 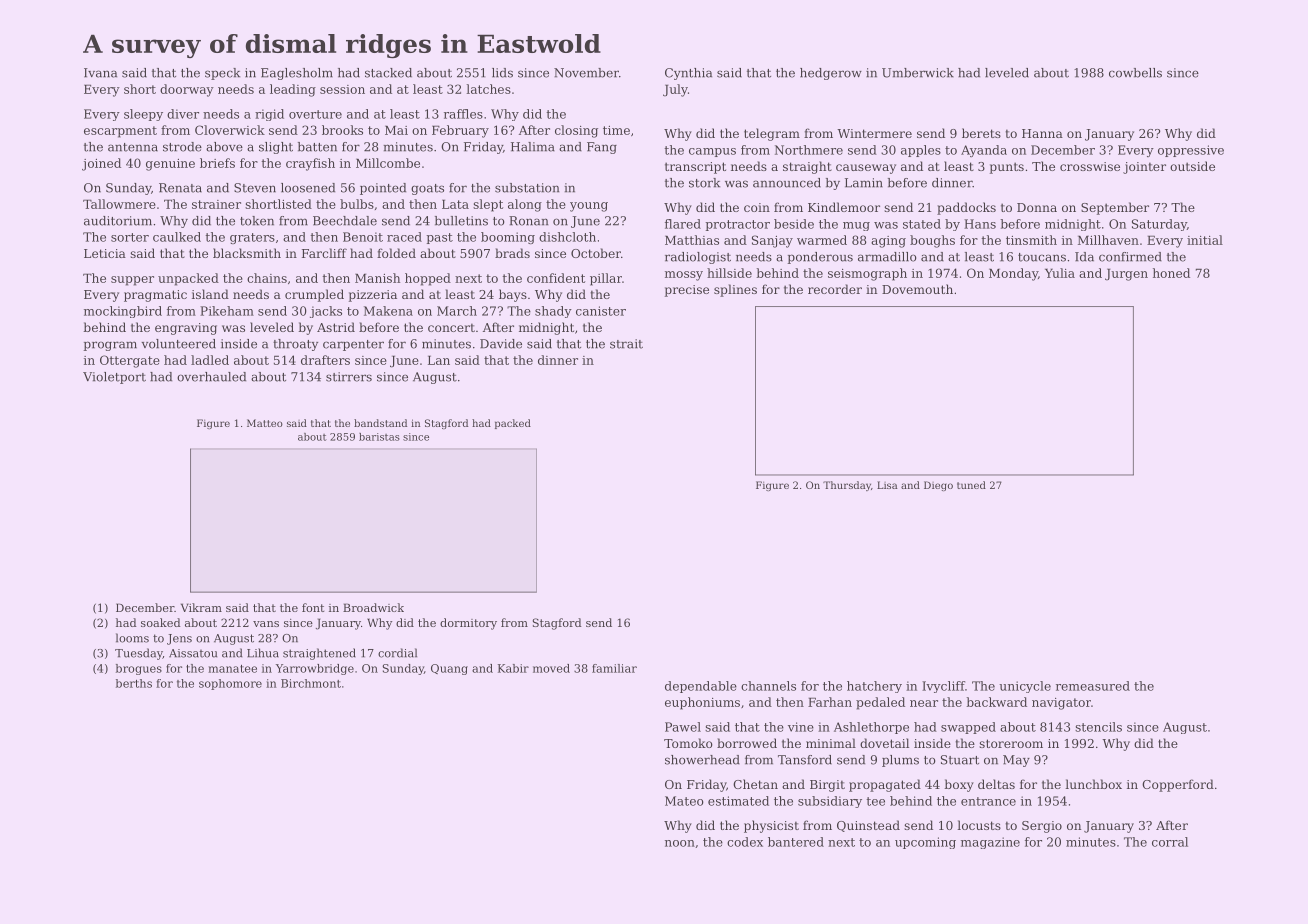 What do you see at coordinates (847, 486) in the screenshot?
I see `Thursday` at bounding box center [847, 486].
